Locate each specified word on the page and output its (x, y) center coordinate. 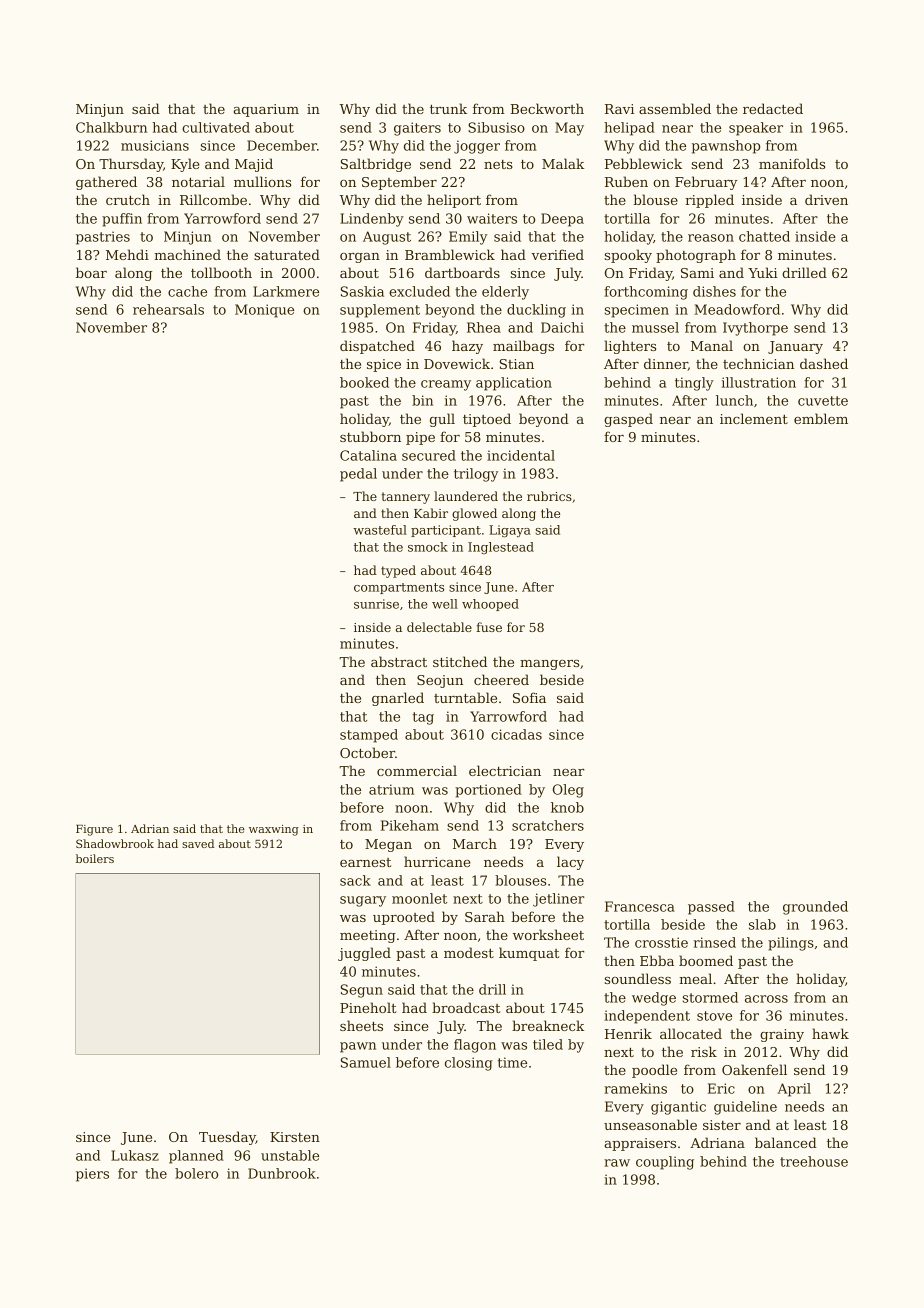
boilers (95, 858)
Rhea (484, 327)
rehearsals (168, 309)
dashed (824, 363)
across (766, 999)
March (475, 843)
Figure (94, 830)
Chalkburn (111, 127)
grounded (815, 908)
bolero (196, 1173)
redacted (773, 108)
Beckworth (547, 108)
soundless (638, 978)
